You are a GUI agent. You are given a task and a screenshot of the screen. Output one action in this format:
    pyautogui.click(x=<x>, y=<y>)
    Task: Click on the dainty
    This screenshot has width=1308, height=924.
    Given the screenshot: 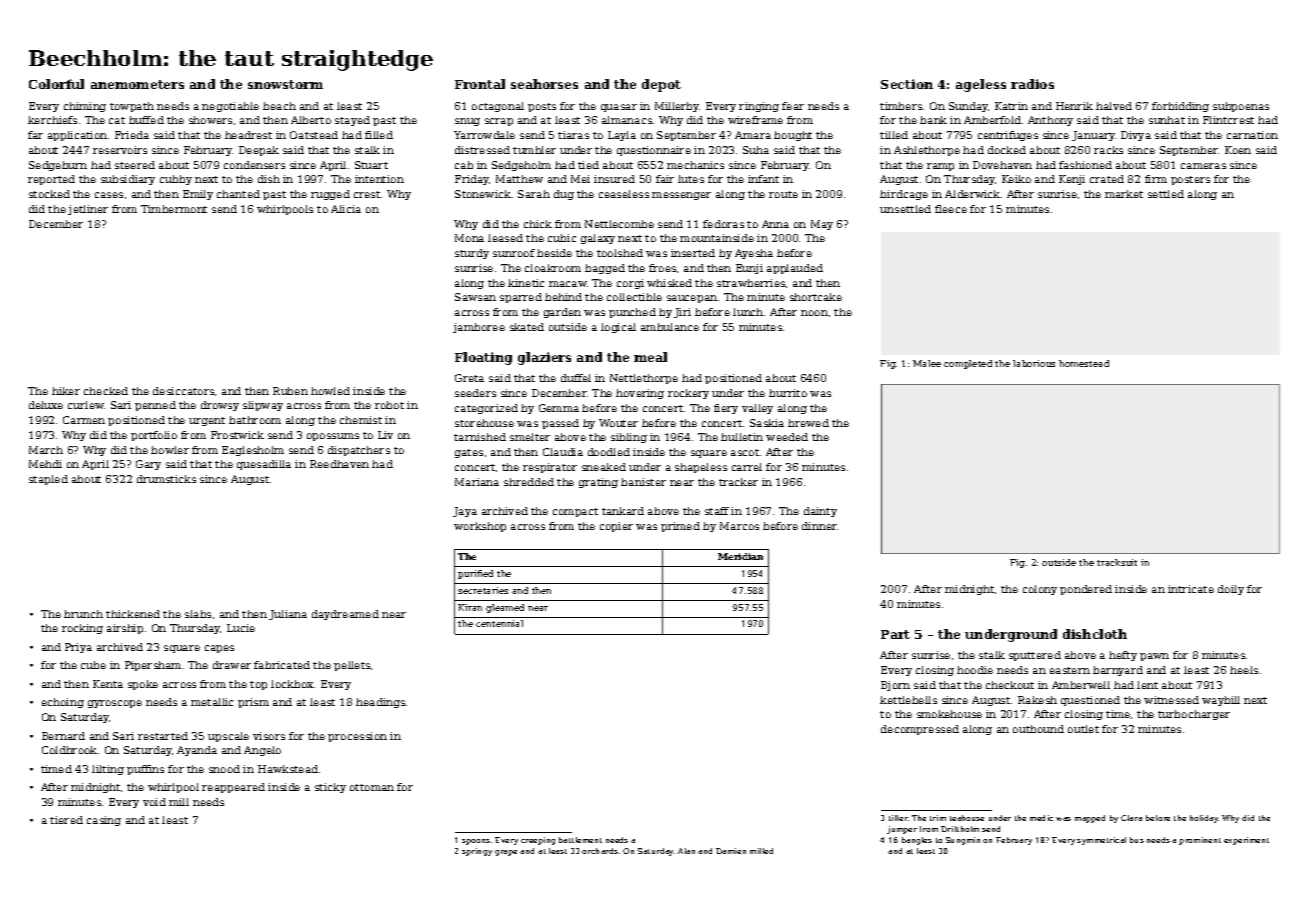 What is the action you would take?
    pyautogui.click(x=820, y=512)
